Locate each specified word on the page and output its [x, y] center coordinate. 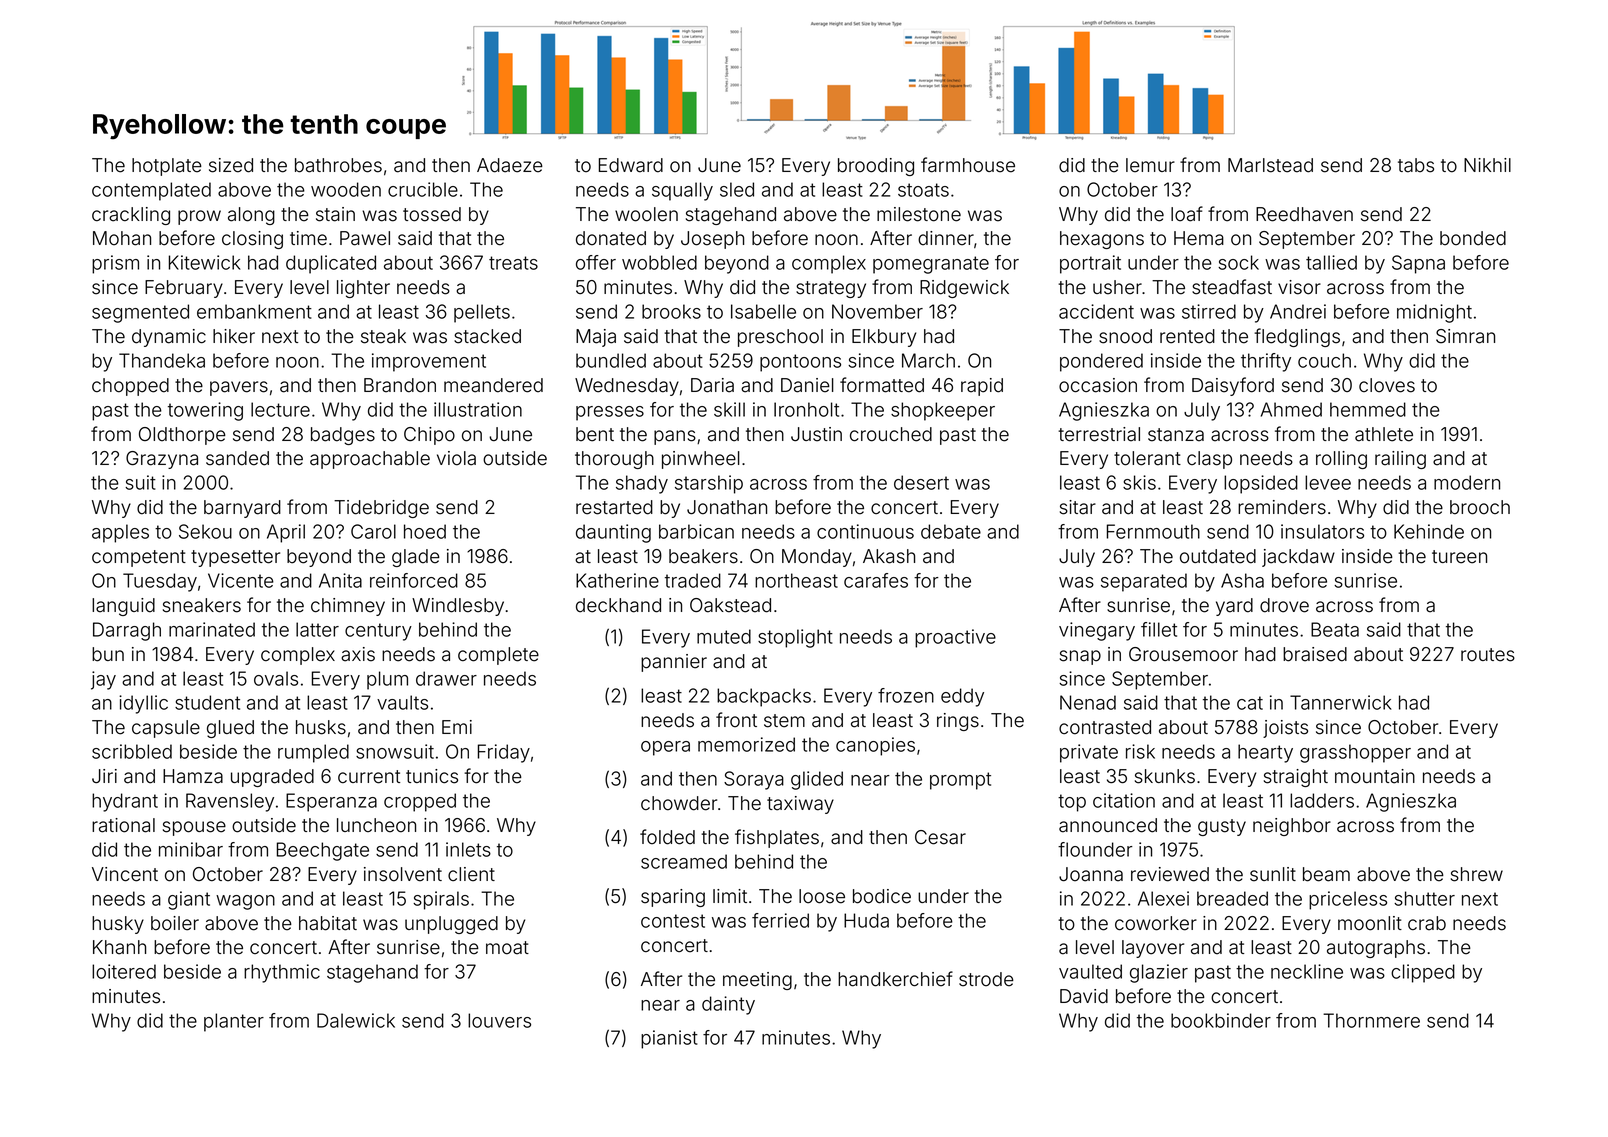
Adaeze [510, 165]
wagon [245, 902]
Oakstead [730, 605]
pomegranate [931, 265]
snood [1125, 336]
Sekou [205, 531]
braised [1315, 654]
